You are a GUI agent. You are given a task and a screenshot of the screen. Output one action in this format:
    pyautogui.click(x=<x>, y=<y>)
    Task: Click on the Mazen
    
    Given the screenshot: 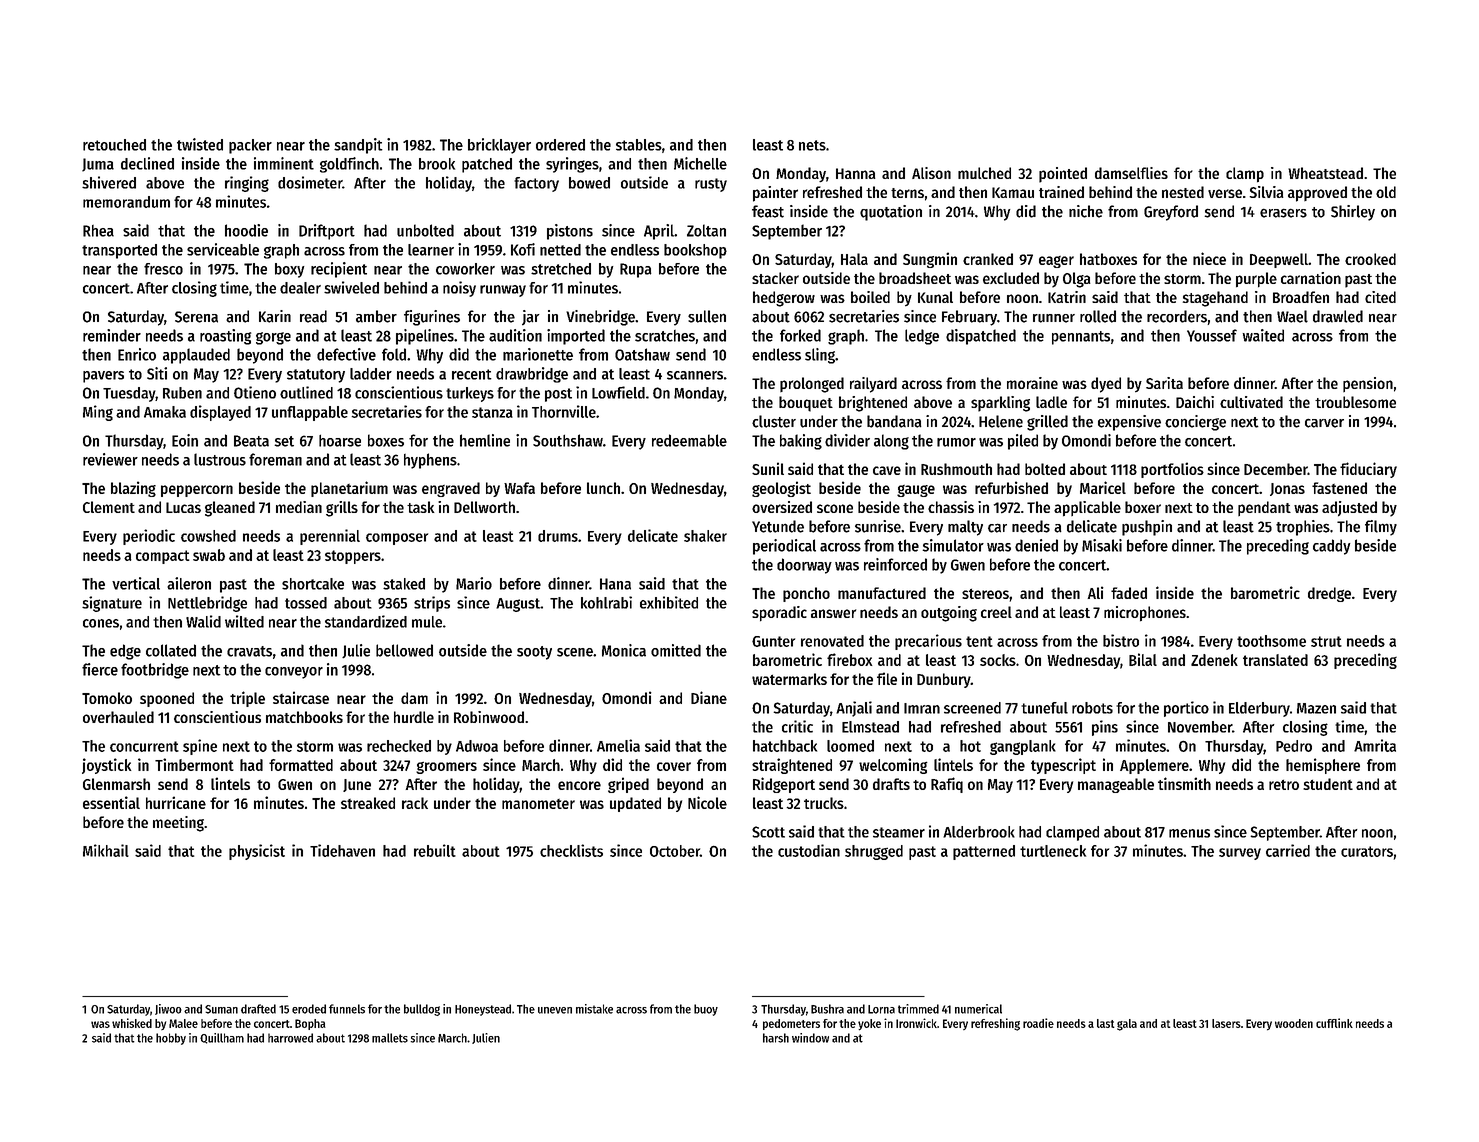 What is the action you would take?
    pyautogui.click(x=1316, y=708)
